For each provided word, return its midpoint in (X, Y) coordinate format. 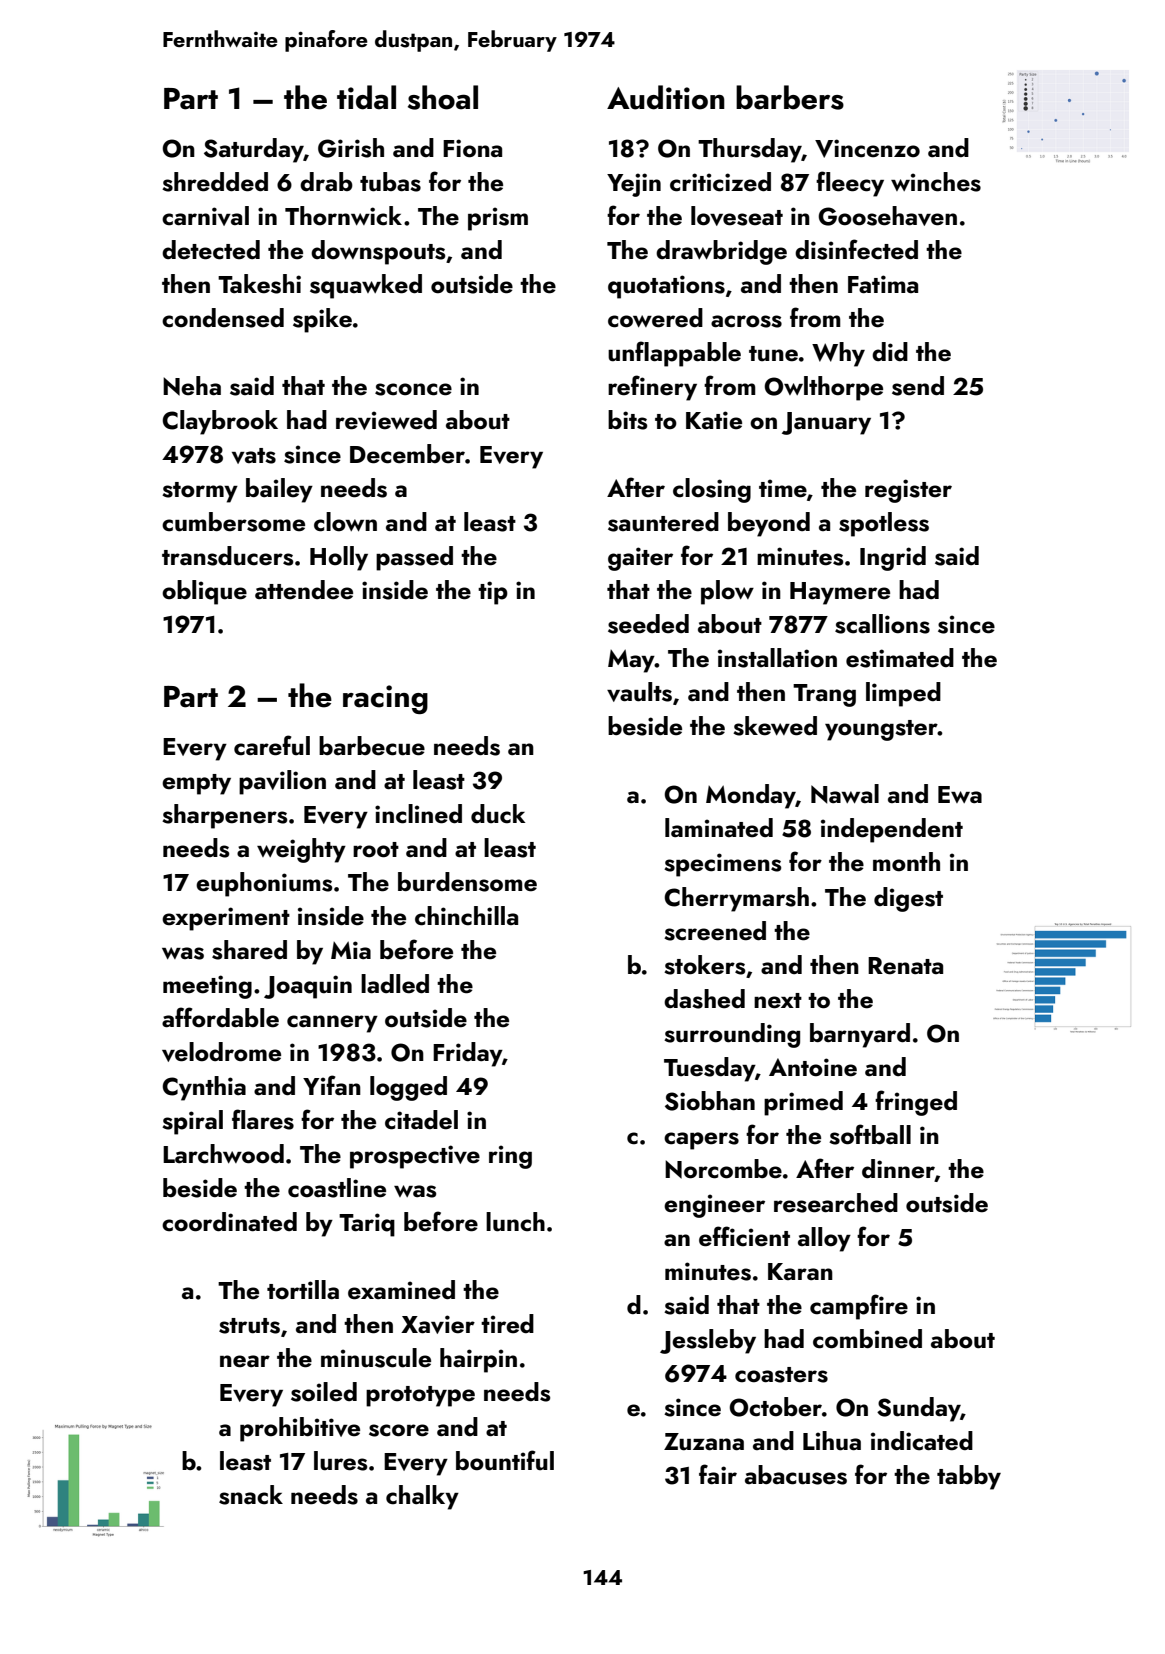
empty (196, 784)
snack (251, 1495)
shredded (215, 182)
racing (385, 699)
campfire (859, 1307)
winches (936, 182)
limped (903, 694)
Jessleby (708, 1341)
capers (701, 1141)
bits (627, 420)
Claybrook (220, 422)
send (918, 386)
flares (263, 1119)
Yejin (634, 185)
